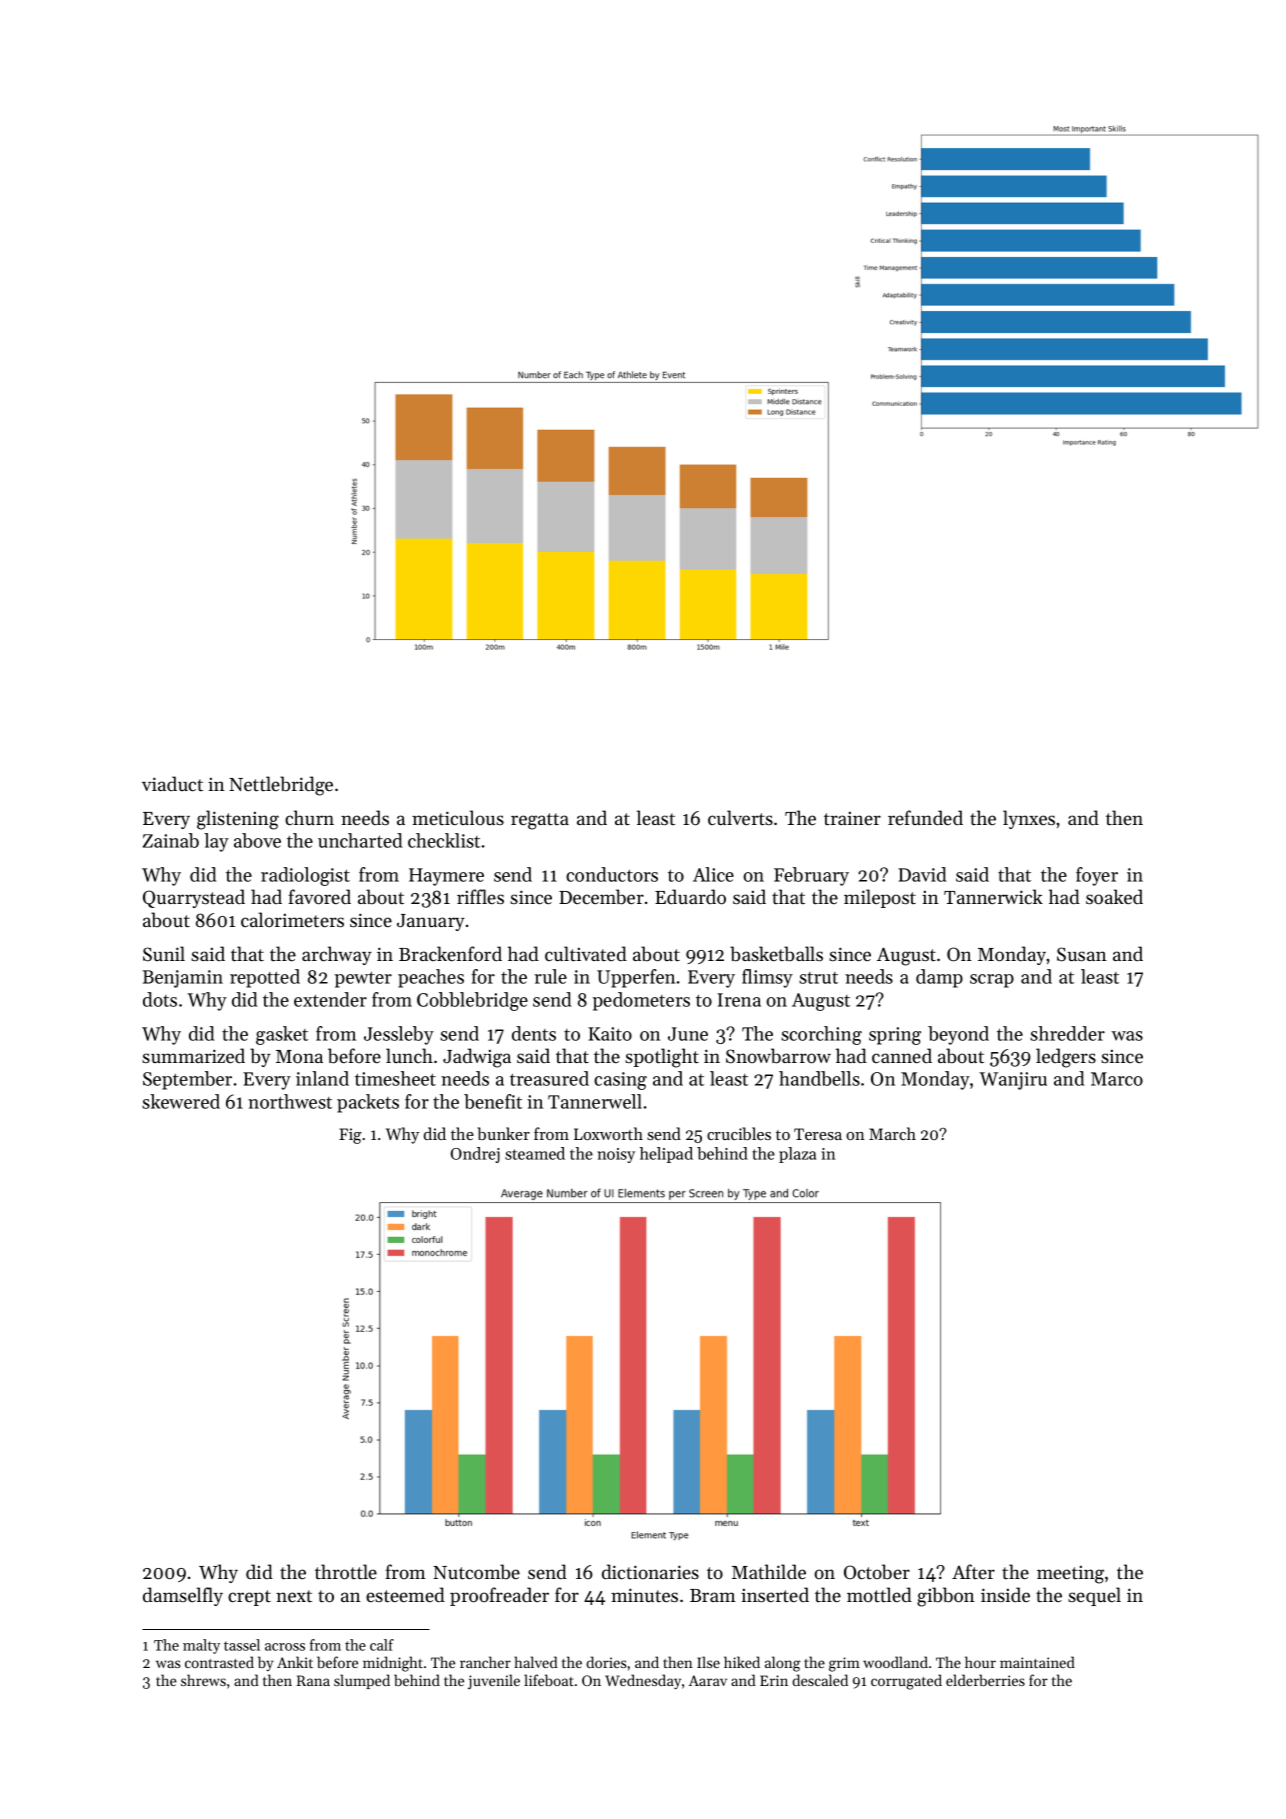  Describe the element at coordinates (1070, 1574) in the screenshot. I see `meeting` at that location.
